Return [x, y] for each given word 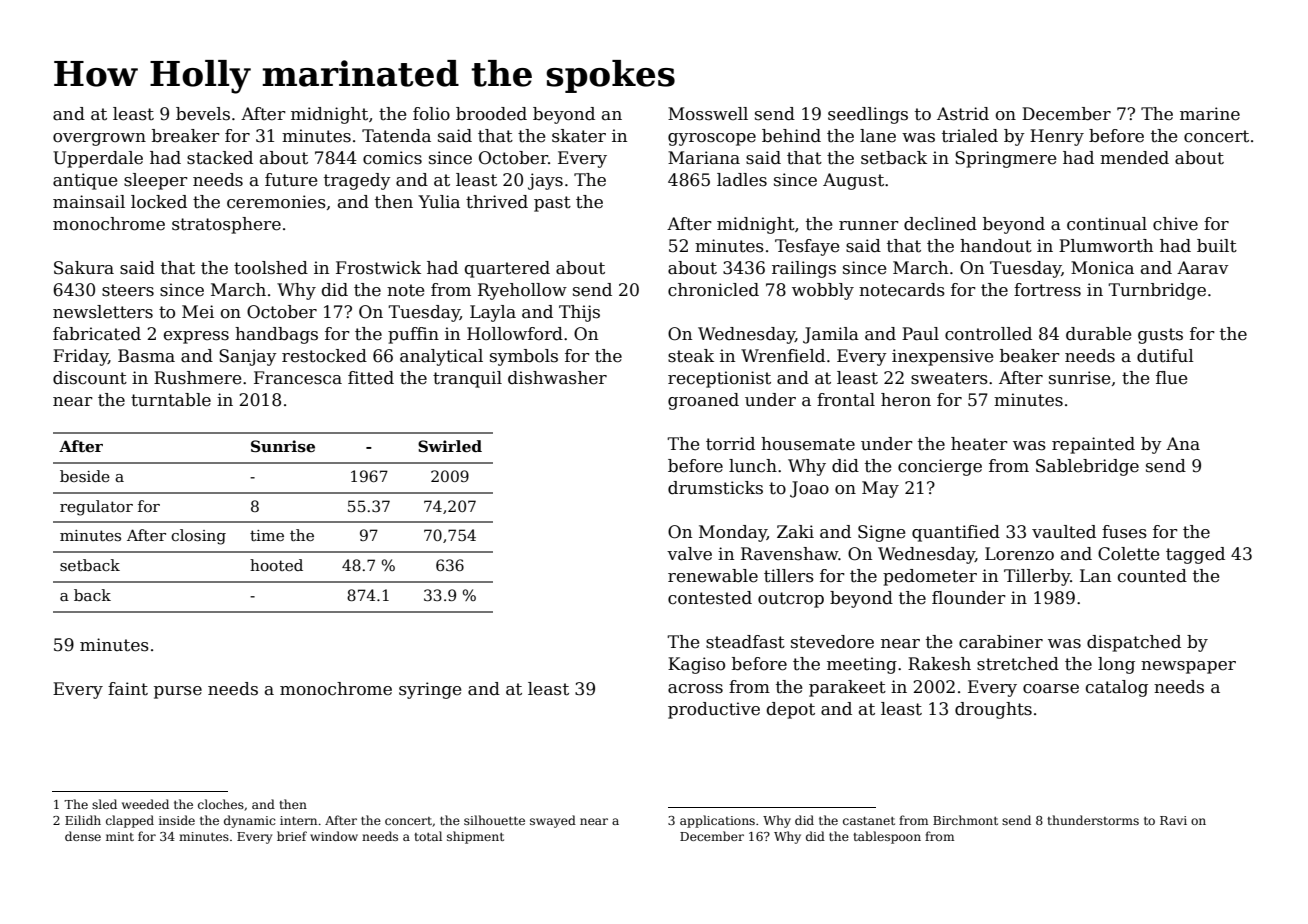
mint [120, 836]
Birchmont [965, 820]
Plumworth [1106, 246]
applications [717, 821]
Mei [198, 312]
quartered [507, 269]
